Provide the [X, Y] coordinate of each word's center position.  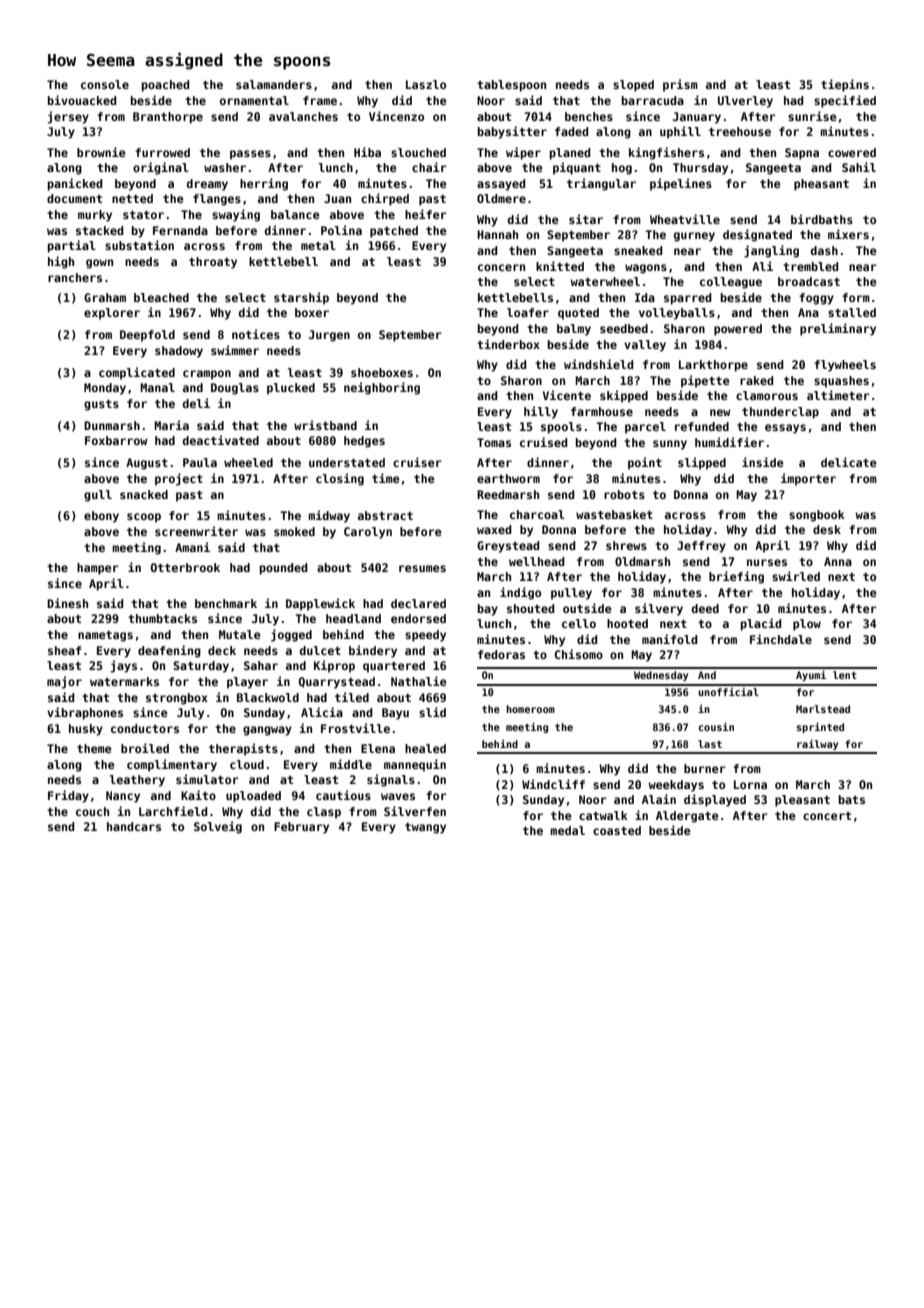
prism [680, 85]
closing [340, 479]
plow [807, 625]
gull [98, 496]
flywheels [845, 366]
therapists [243, 749]
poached [166, 86]
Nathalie [419, 681]
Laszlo [426, 84]
